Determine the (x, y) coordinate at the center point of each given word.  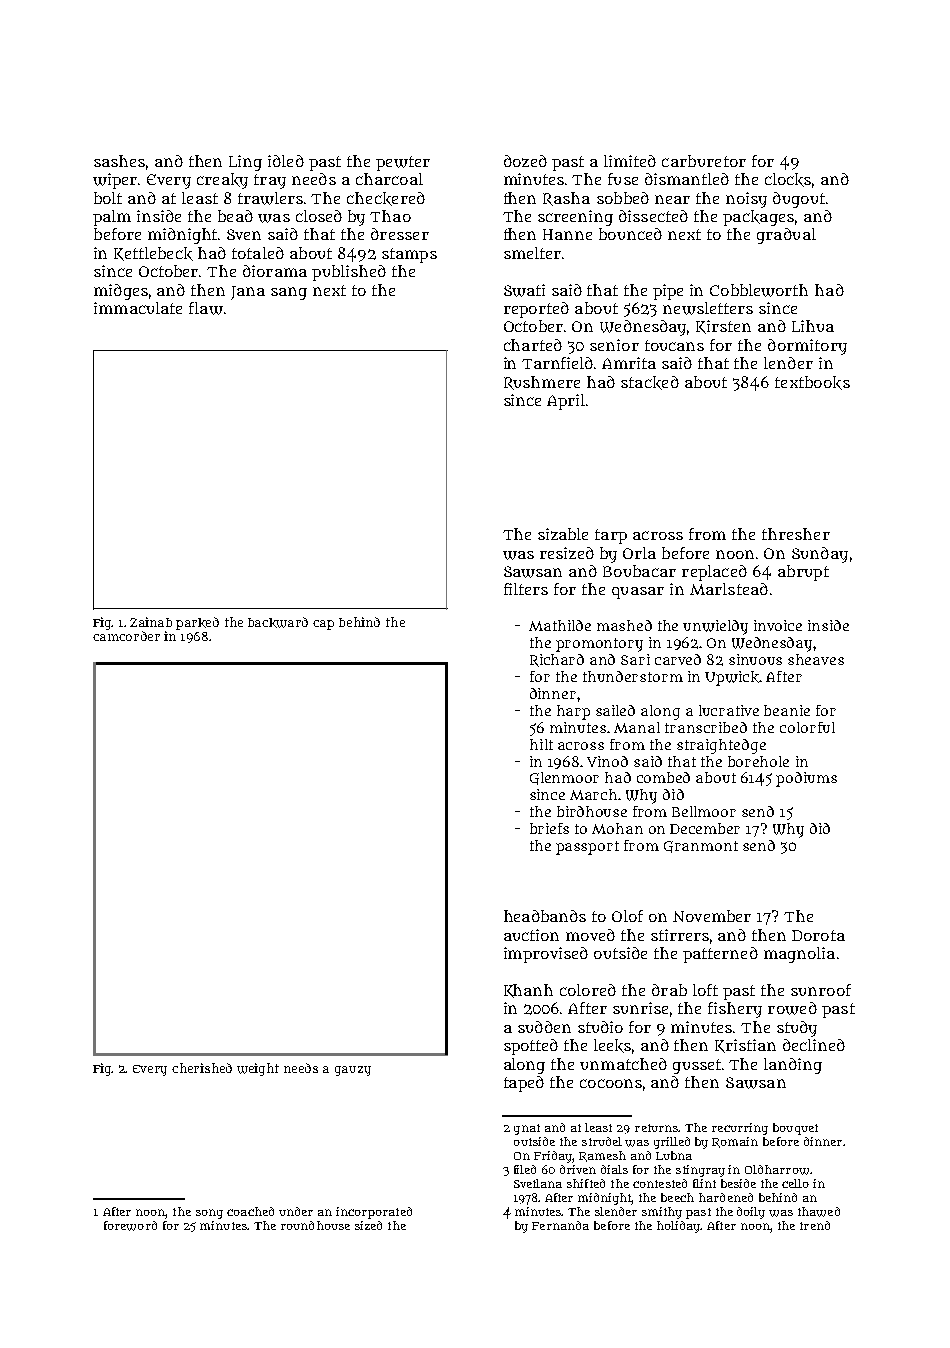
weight (258, 1069)
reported (536, 310)
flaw (206, 308)
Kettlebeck (153, 254)
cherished (202, 1068)
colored (588, 990)
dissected (653, 216)
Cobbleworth (759, 290)
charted (533, 345)
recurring (740, 1129)
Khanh (528, 991)
